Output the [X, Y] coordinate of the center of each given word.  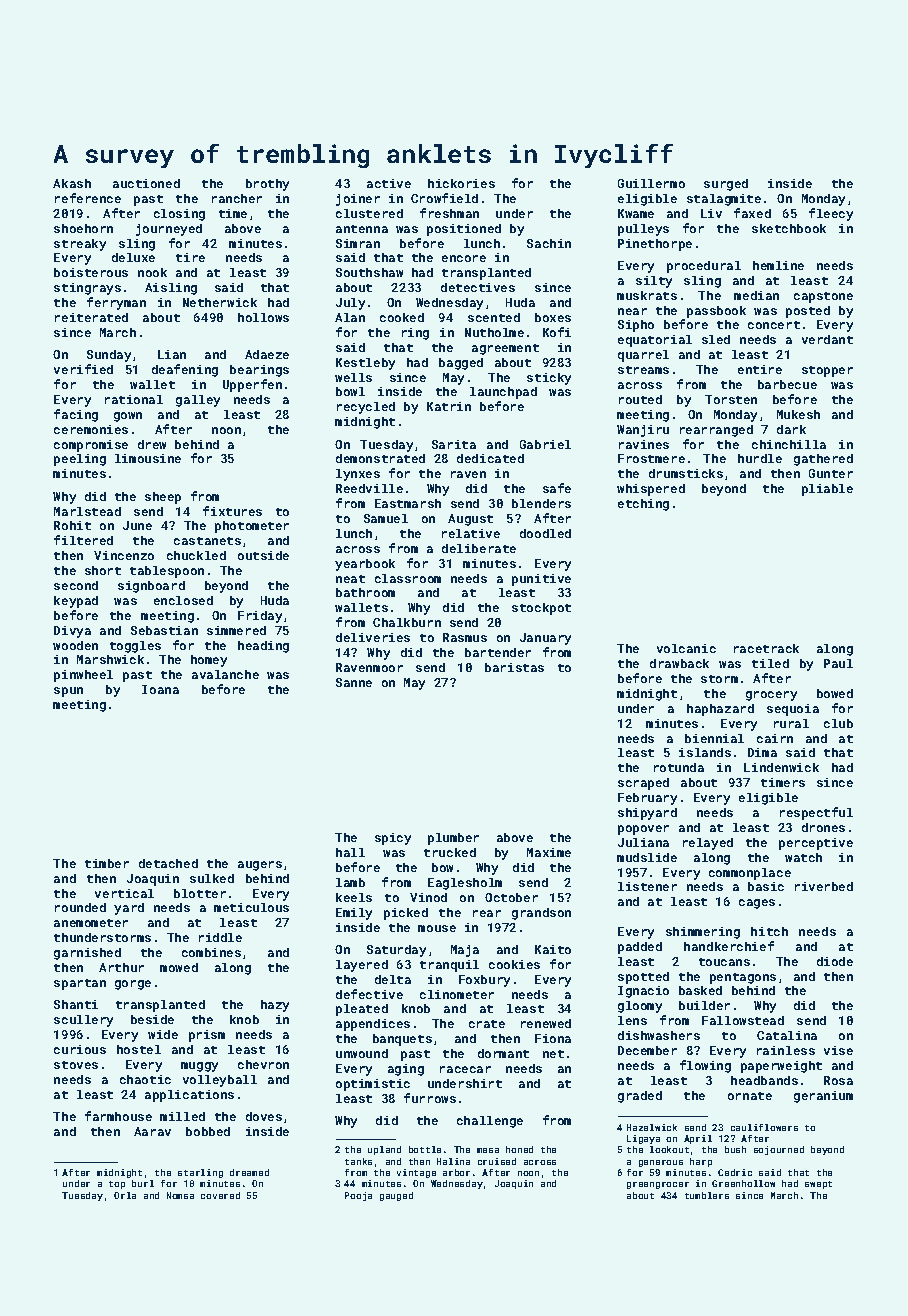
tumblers [707, 1195]
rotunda [679, 767]
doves [264, 1116]
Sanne [354, 682]
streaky [80, 245]
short [103, 570]
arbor [456, 1172]
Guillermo [651, 183]
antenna [362, 229]
